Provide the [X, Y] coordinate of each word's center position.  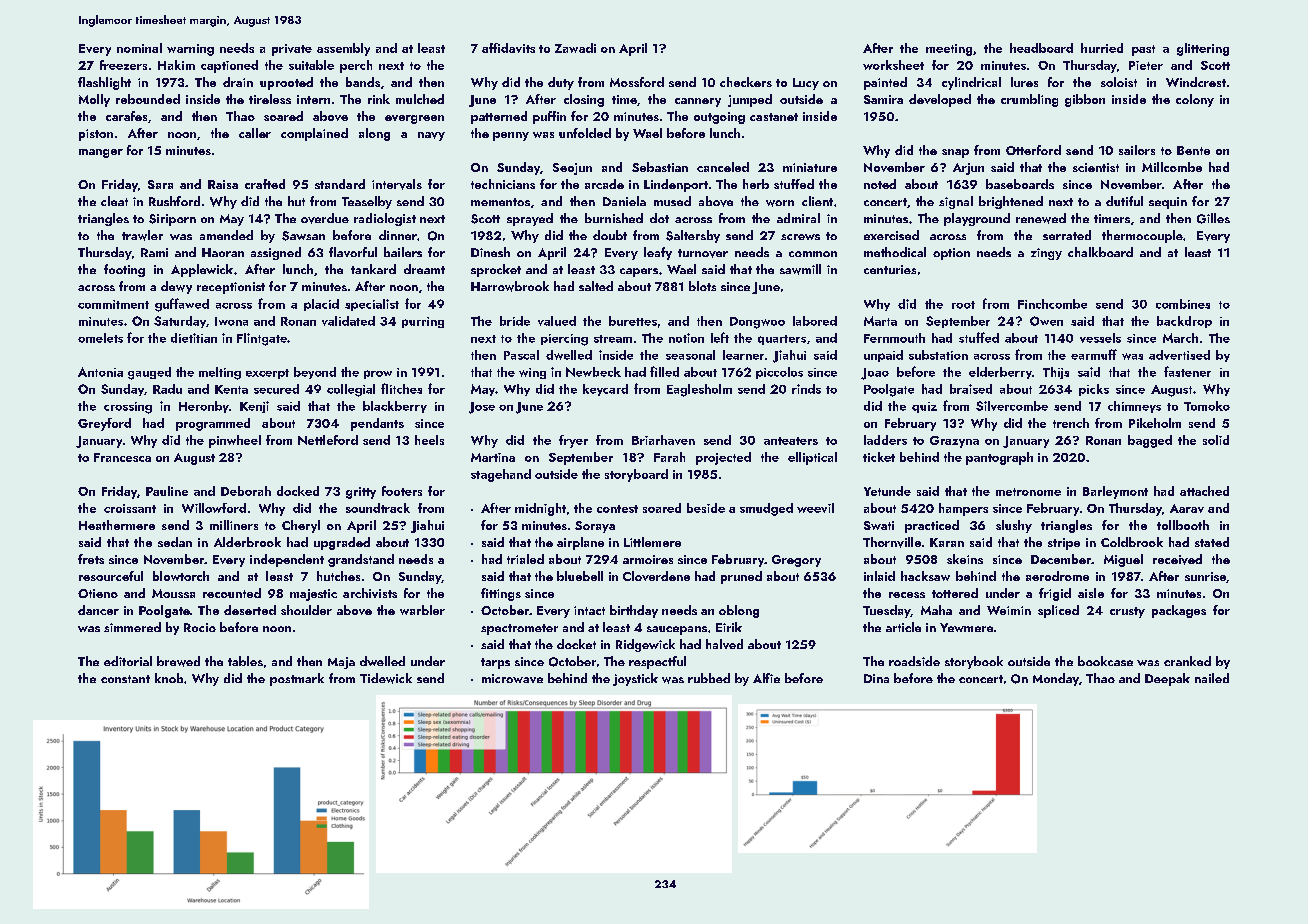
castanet [774, 117]
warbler [422, 610]
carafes [126, 116]
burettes [633, 321]
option [951, 254]
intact [589, 610]
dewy [176, 287]
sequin [1168, 203]
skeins [965, 559]
